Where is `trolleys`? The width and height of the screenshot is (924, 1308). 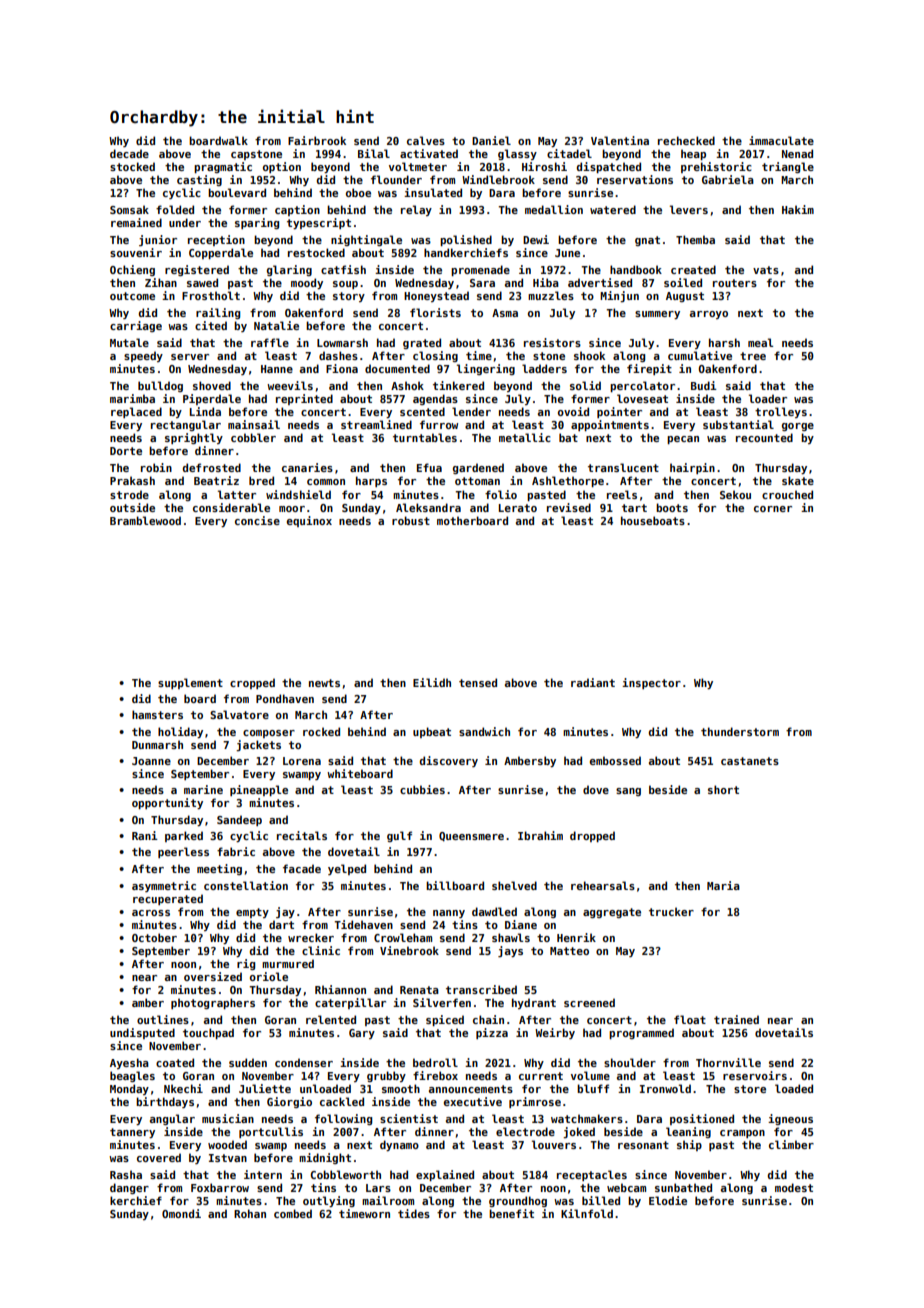 trolleys is located at coordinates (781, 412).
